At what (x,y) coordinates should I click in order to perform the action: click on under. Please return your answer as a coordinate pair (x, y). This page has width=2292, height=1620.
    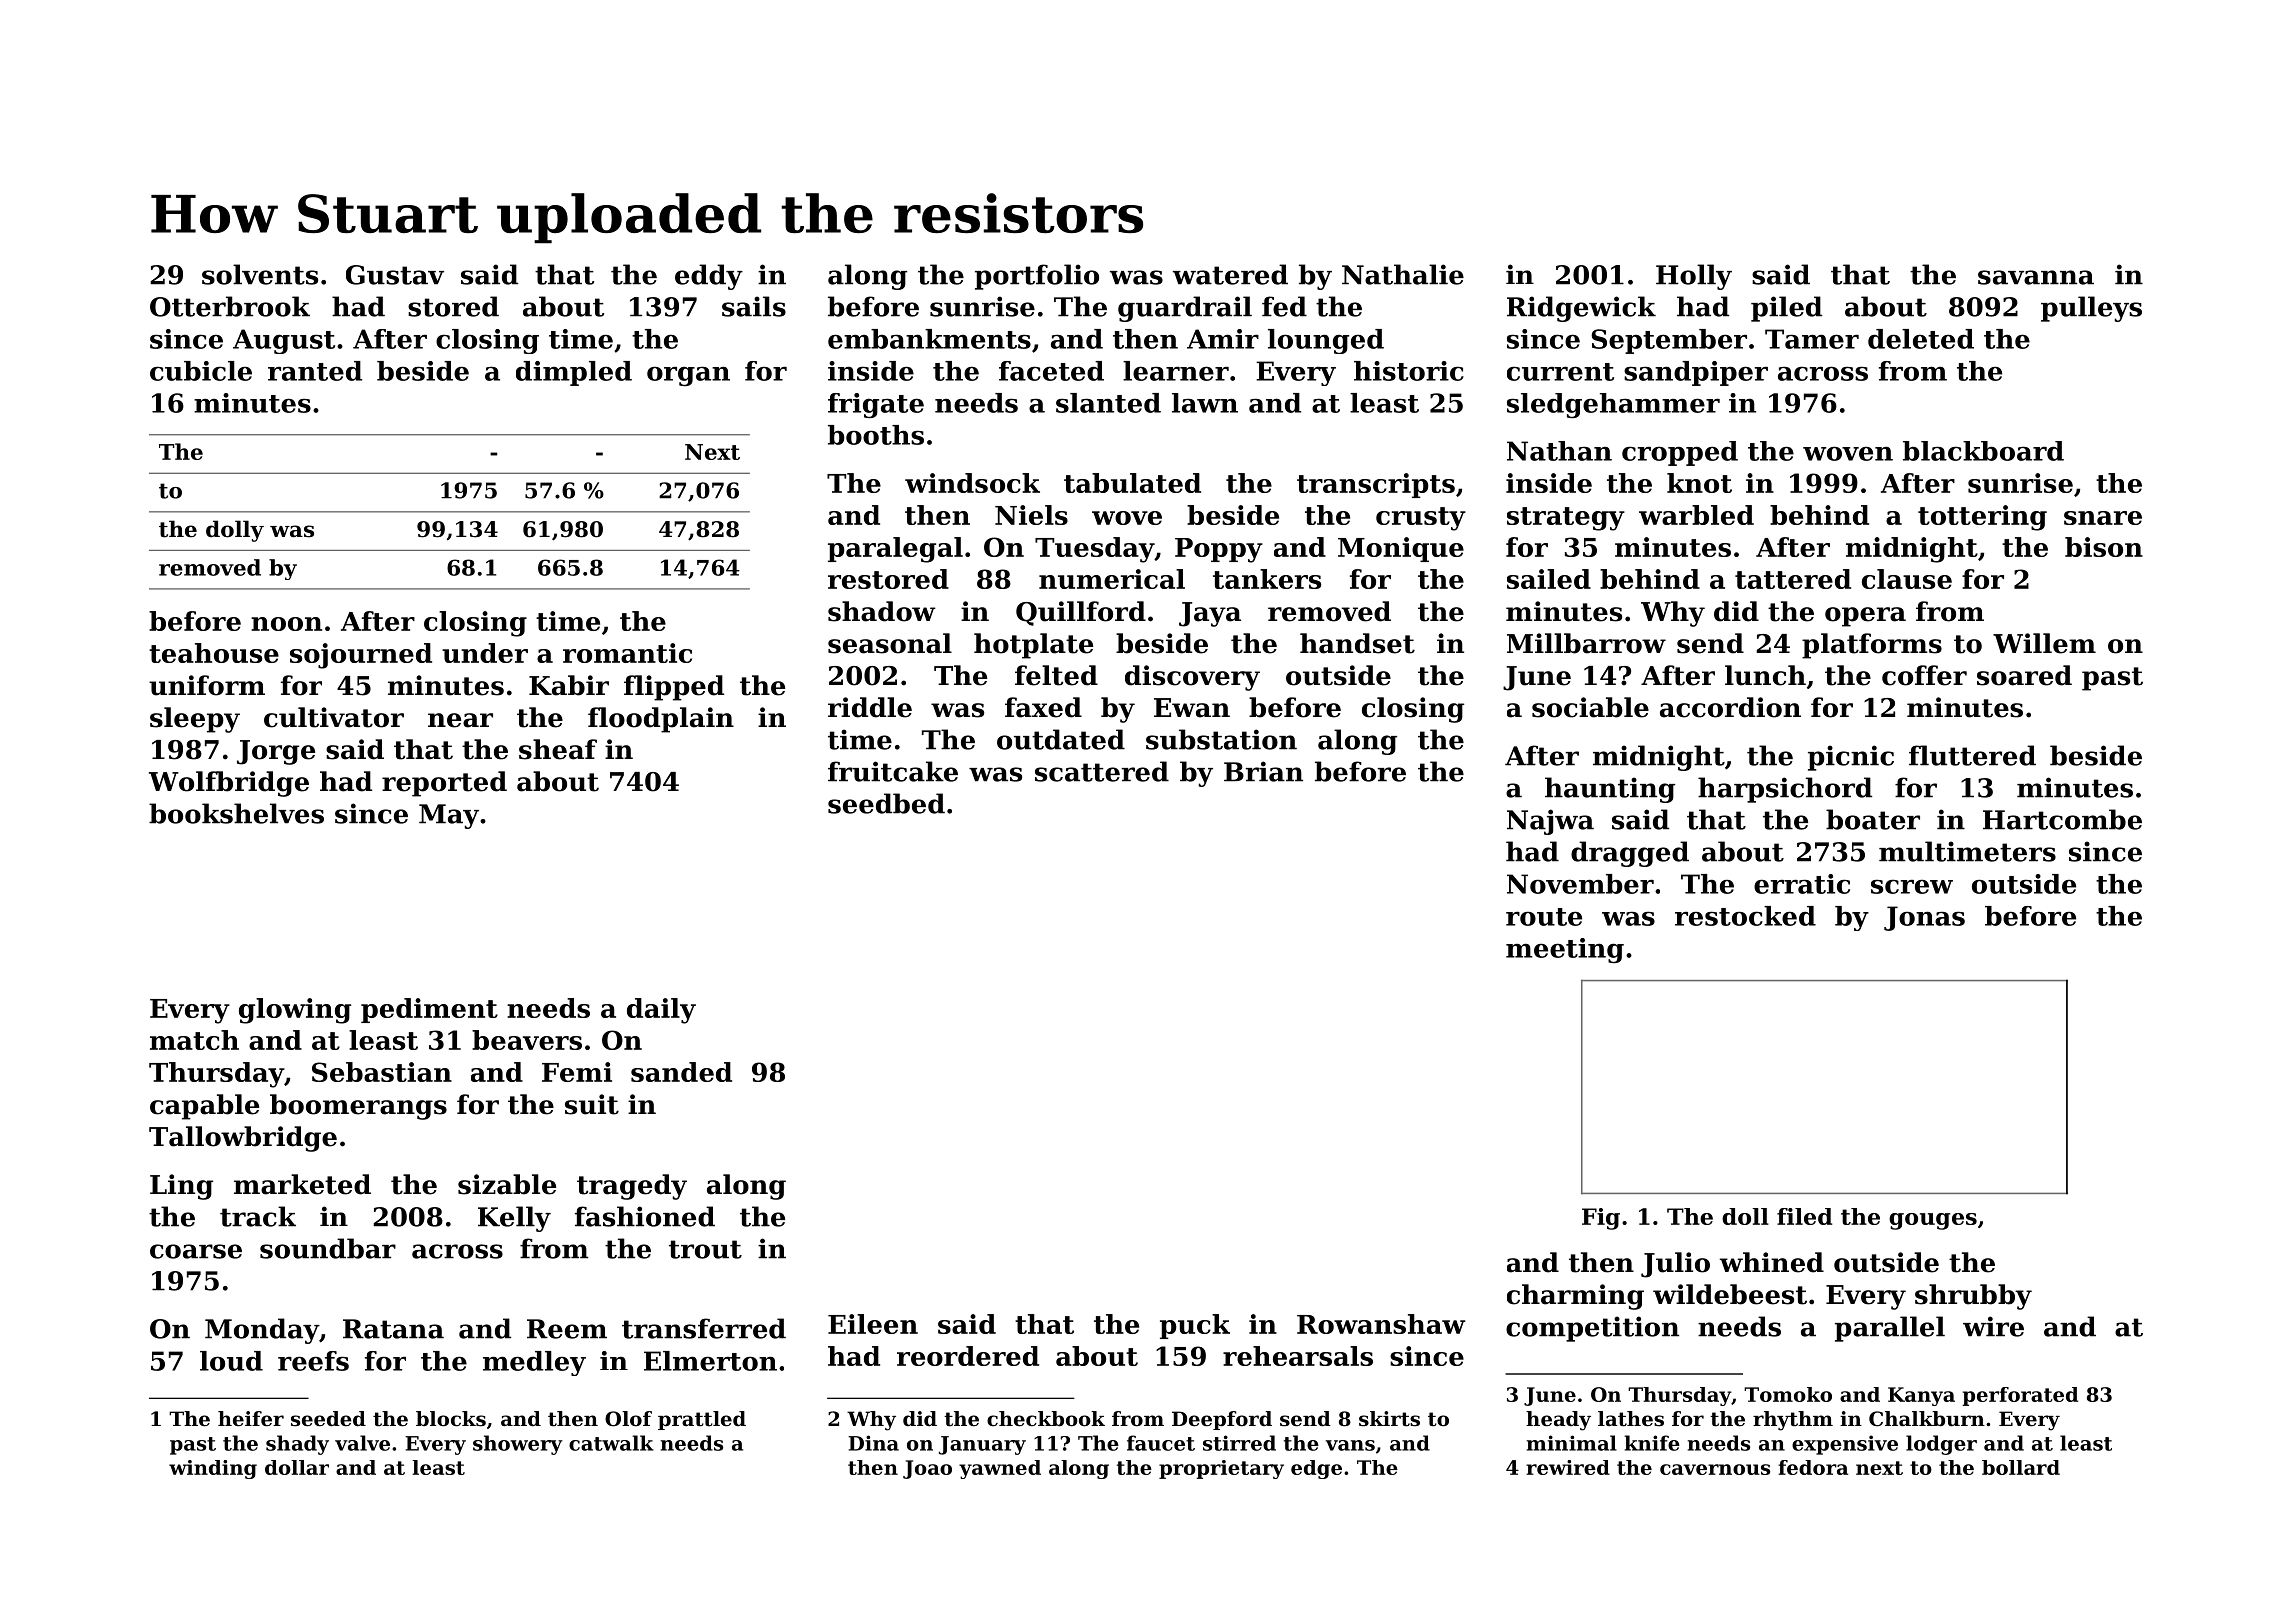
    Looking at the image, I should click on (485, 653).
